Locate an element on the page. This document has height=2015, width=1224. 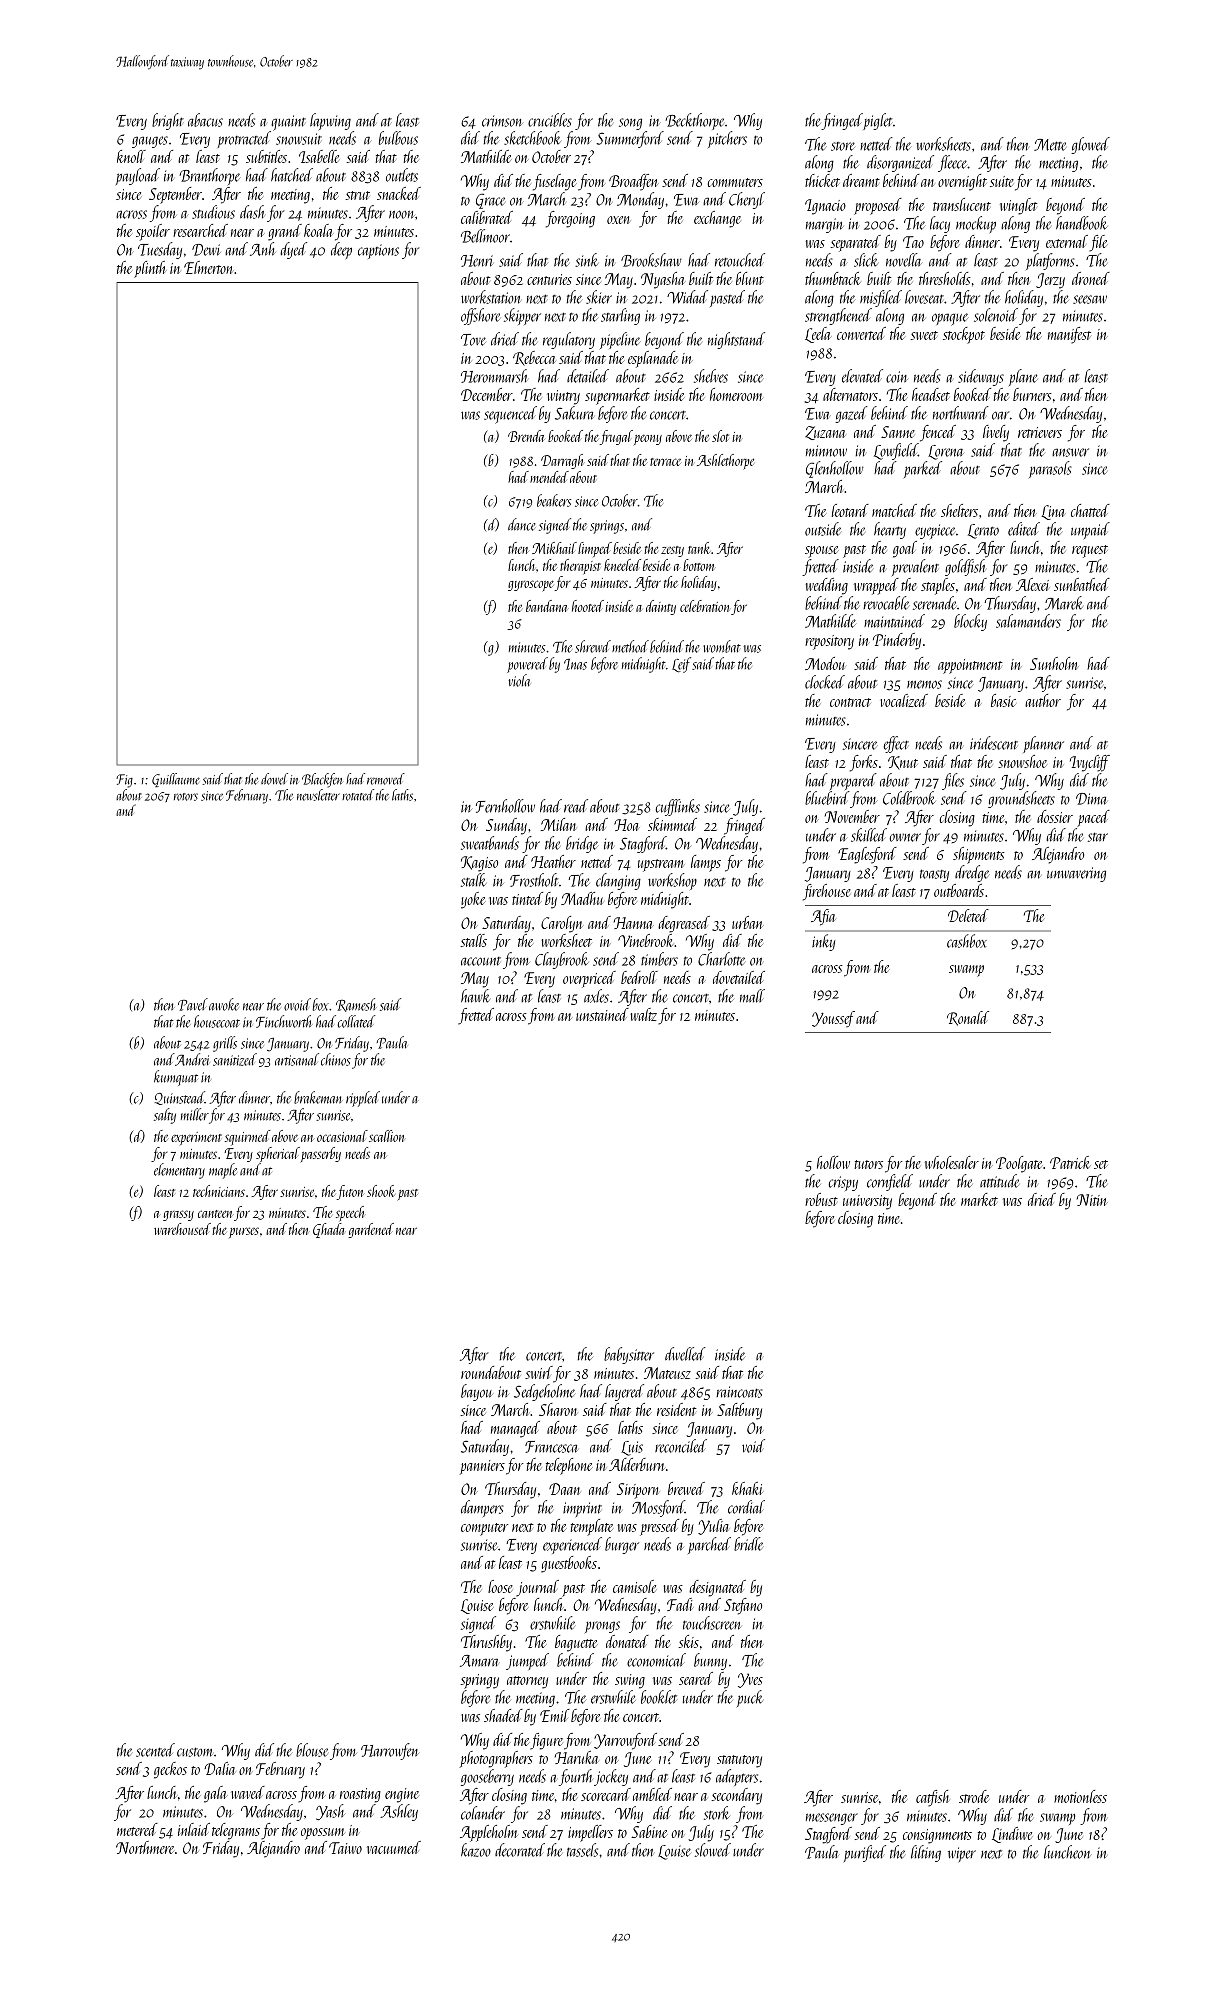
inlaid is located at coordinates (194, 1829).
